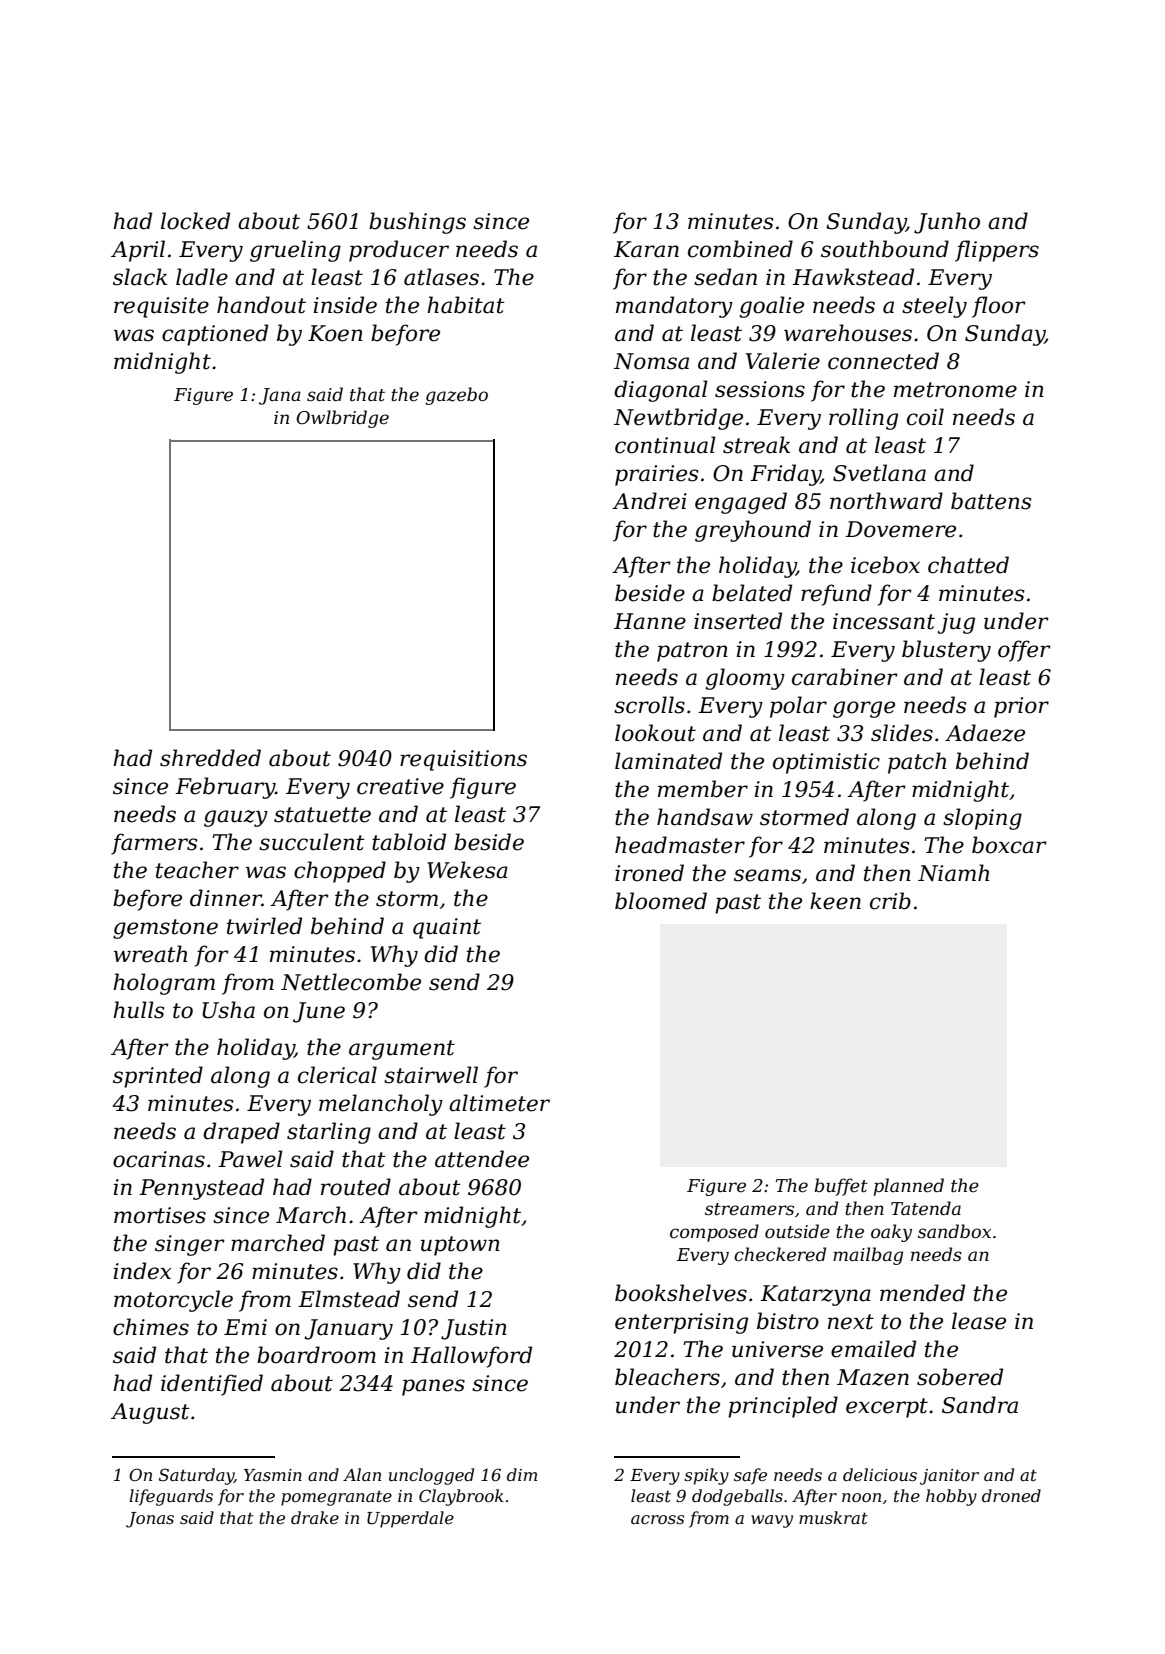  What do you see at coordinates (315, 1517) in the image?
I see `drake` at bounding box center [315, 1517].
